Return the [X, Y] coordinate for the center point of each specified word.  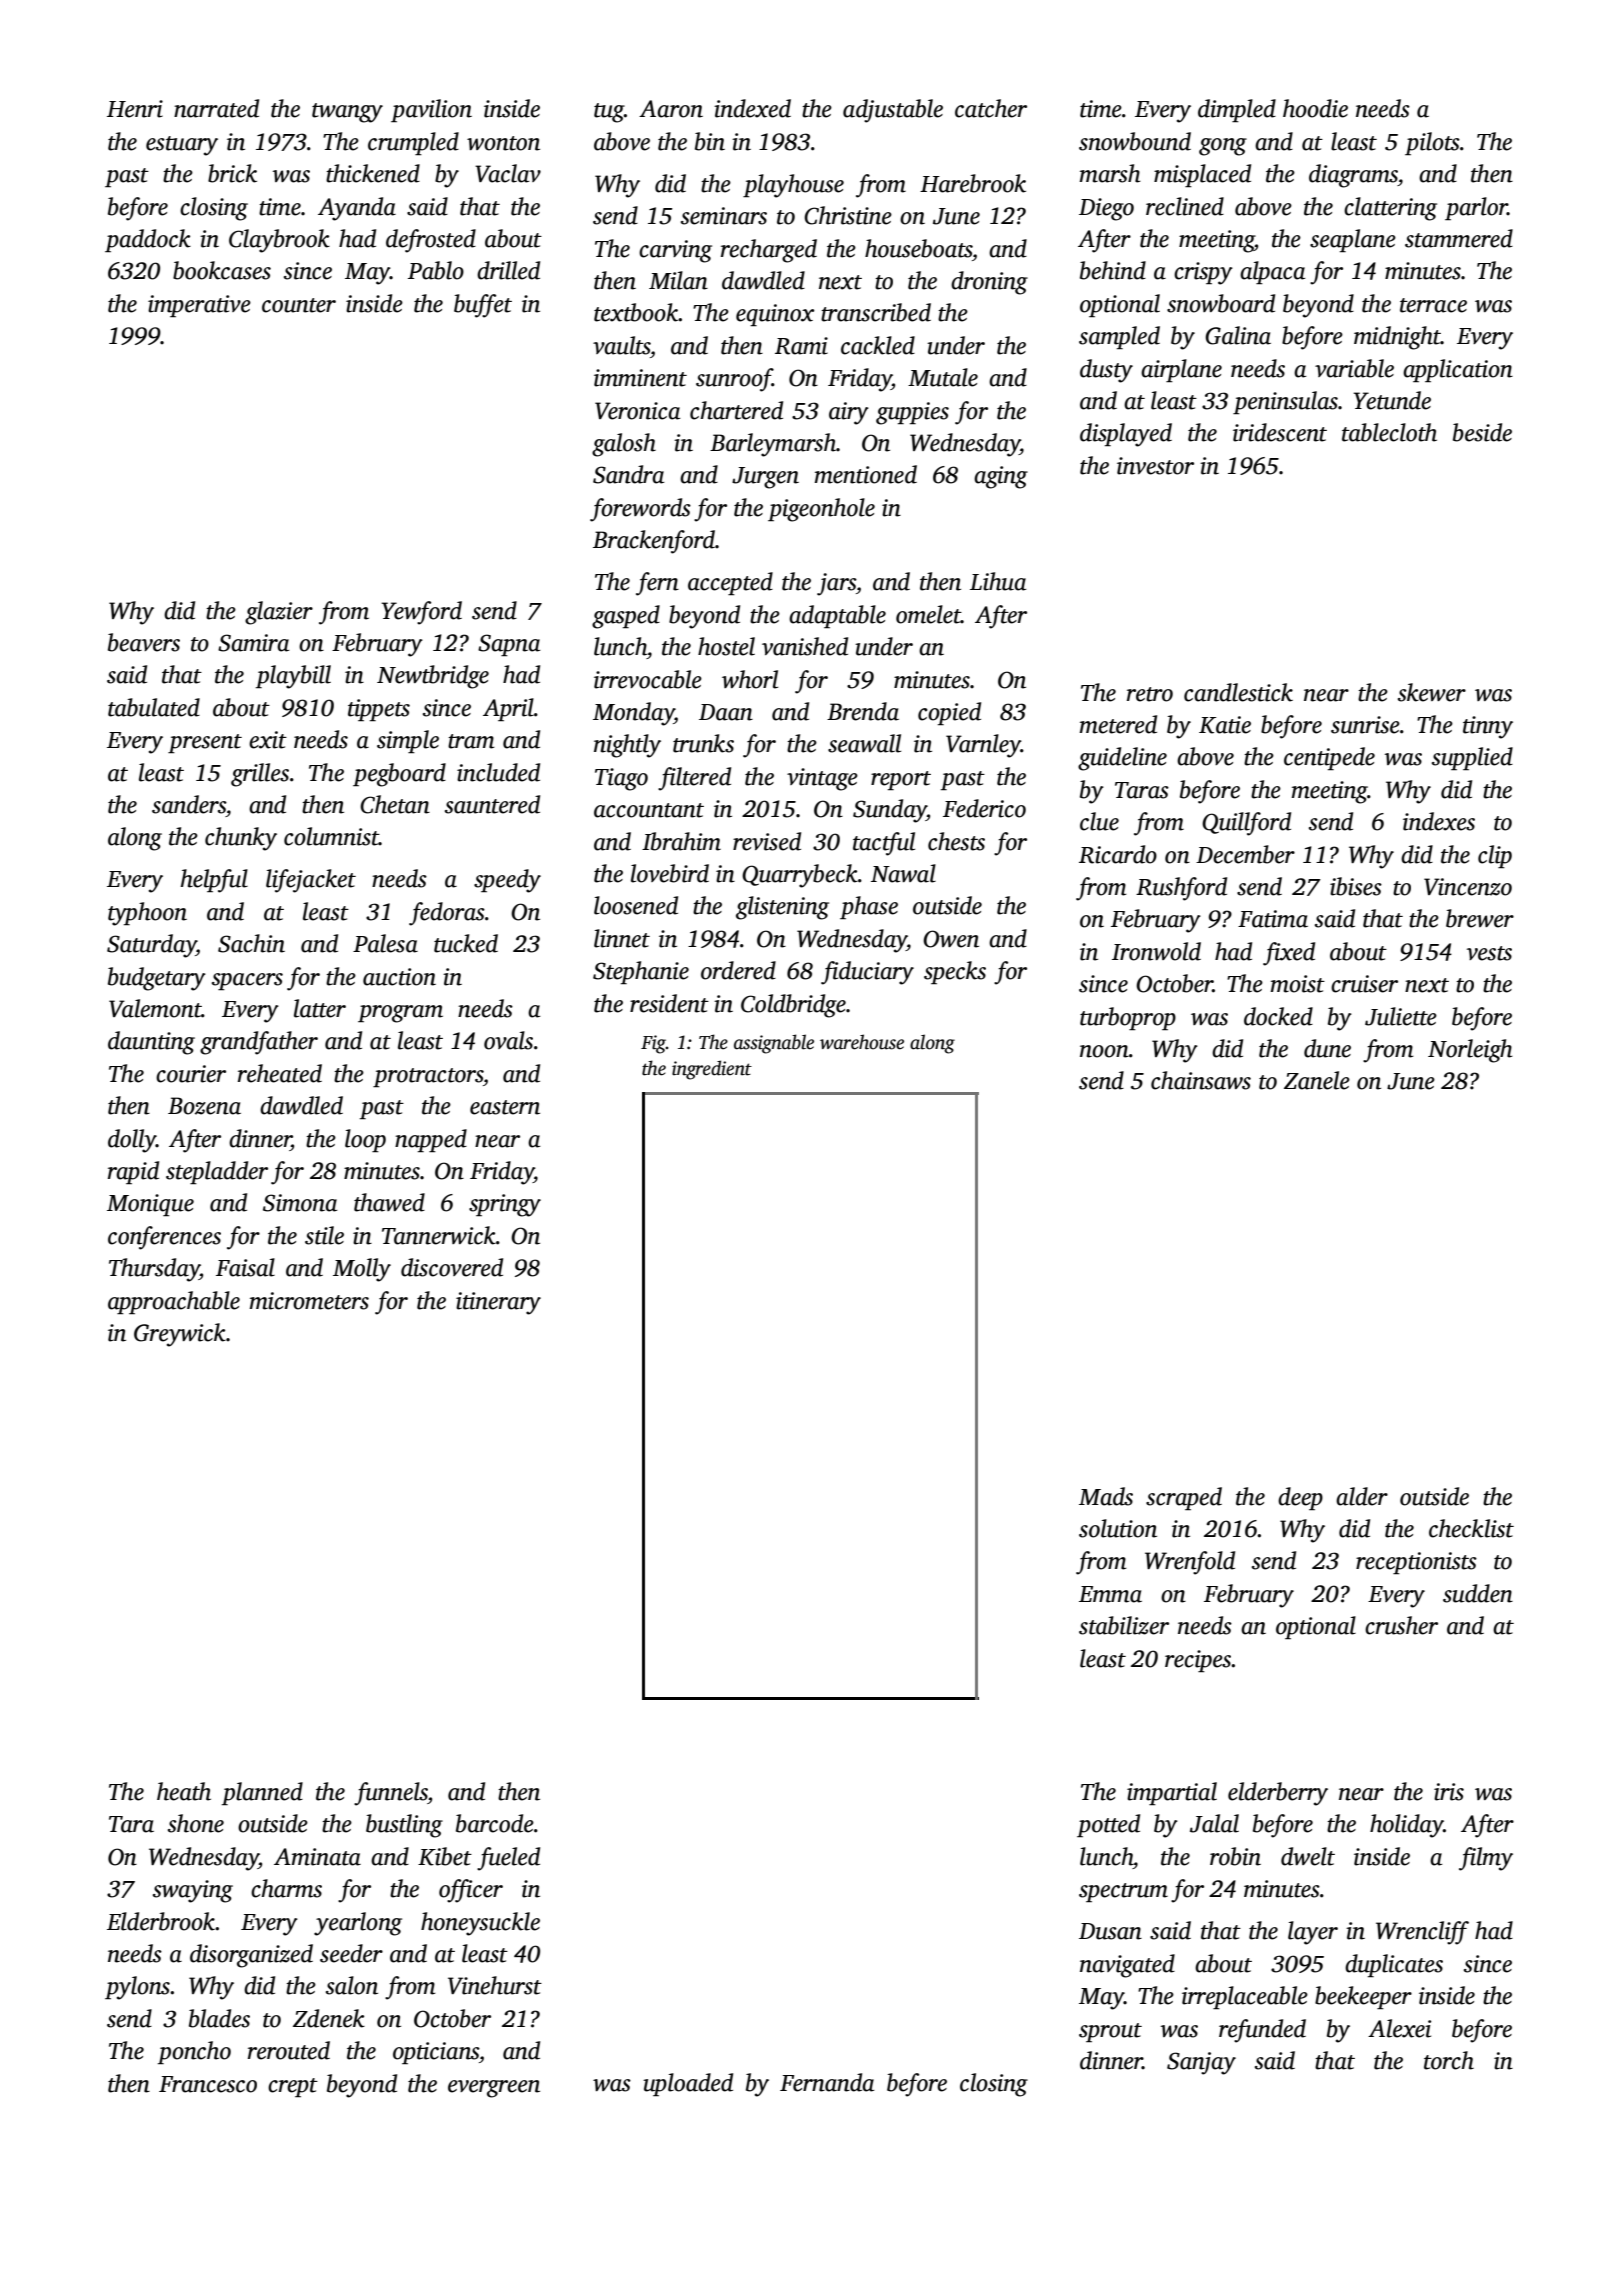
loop [365, 1140]
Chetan [395, 804]
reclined [1185, 206]
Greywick [180, 1335]
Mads [1106, 1496]
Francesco [208, 2084]
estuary [182, 146]
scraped [1184, 1498]
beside [1482, 432]
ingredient [712, 1070]
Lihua [998, 581]
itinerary [498, 1303]
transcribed [876, 312]
